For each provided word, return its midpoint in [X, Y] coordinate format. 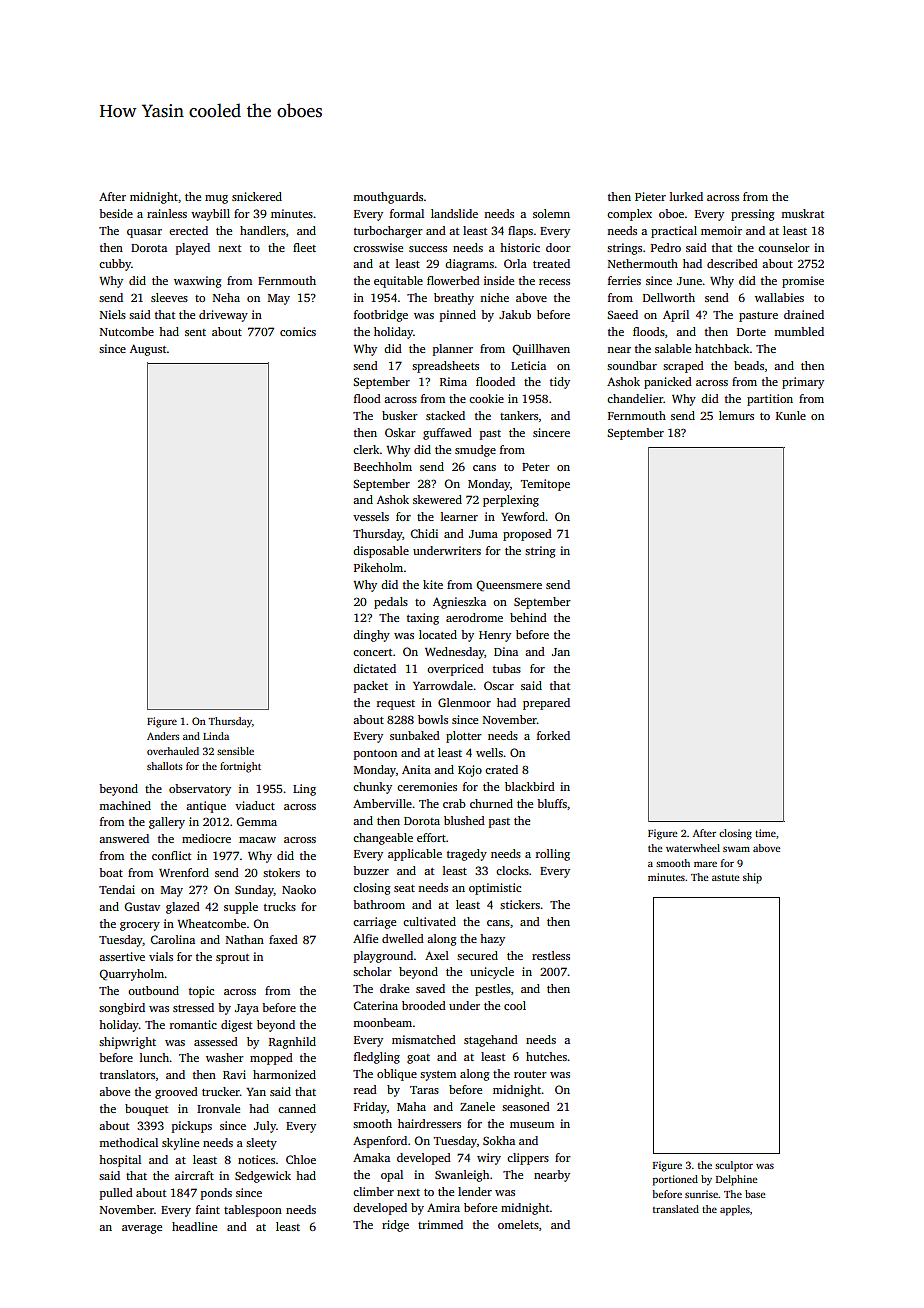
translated [676, 1209]
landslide [454, 213]
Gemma [256, 821]
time [765, 833]
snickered [257, 196]
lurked [686, 196]
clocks [512, 870]
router [530, 1074]
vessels [371, 516]
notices [256, 1159]
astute [725, 878]
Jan [561, 652]
